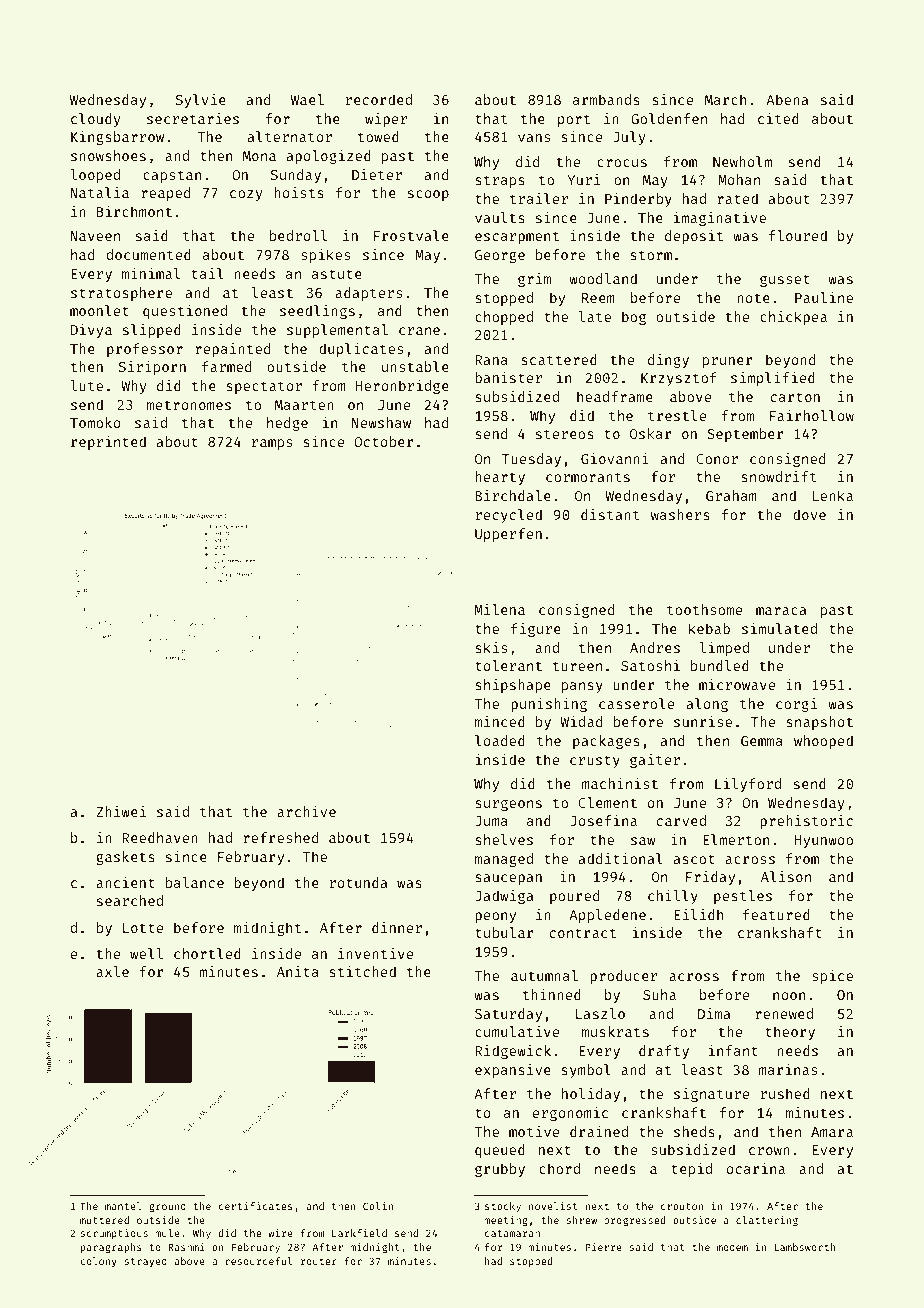 The height and width of the document is (1308, 924). Describe the element at coordinates (108, 443) in the document. I see `reprinted` at that location.
